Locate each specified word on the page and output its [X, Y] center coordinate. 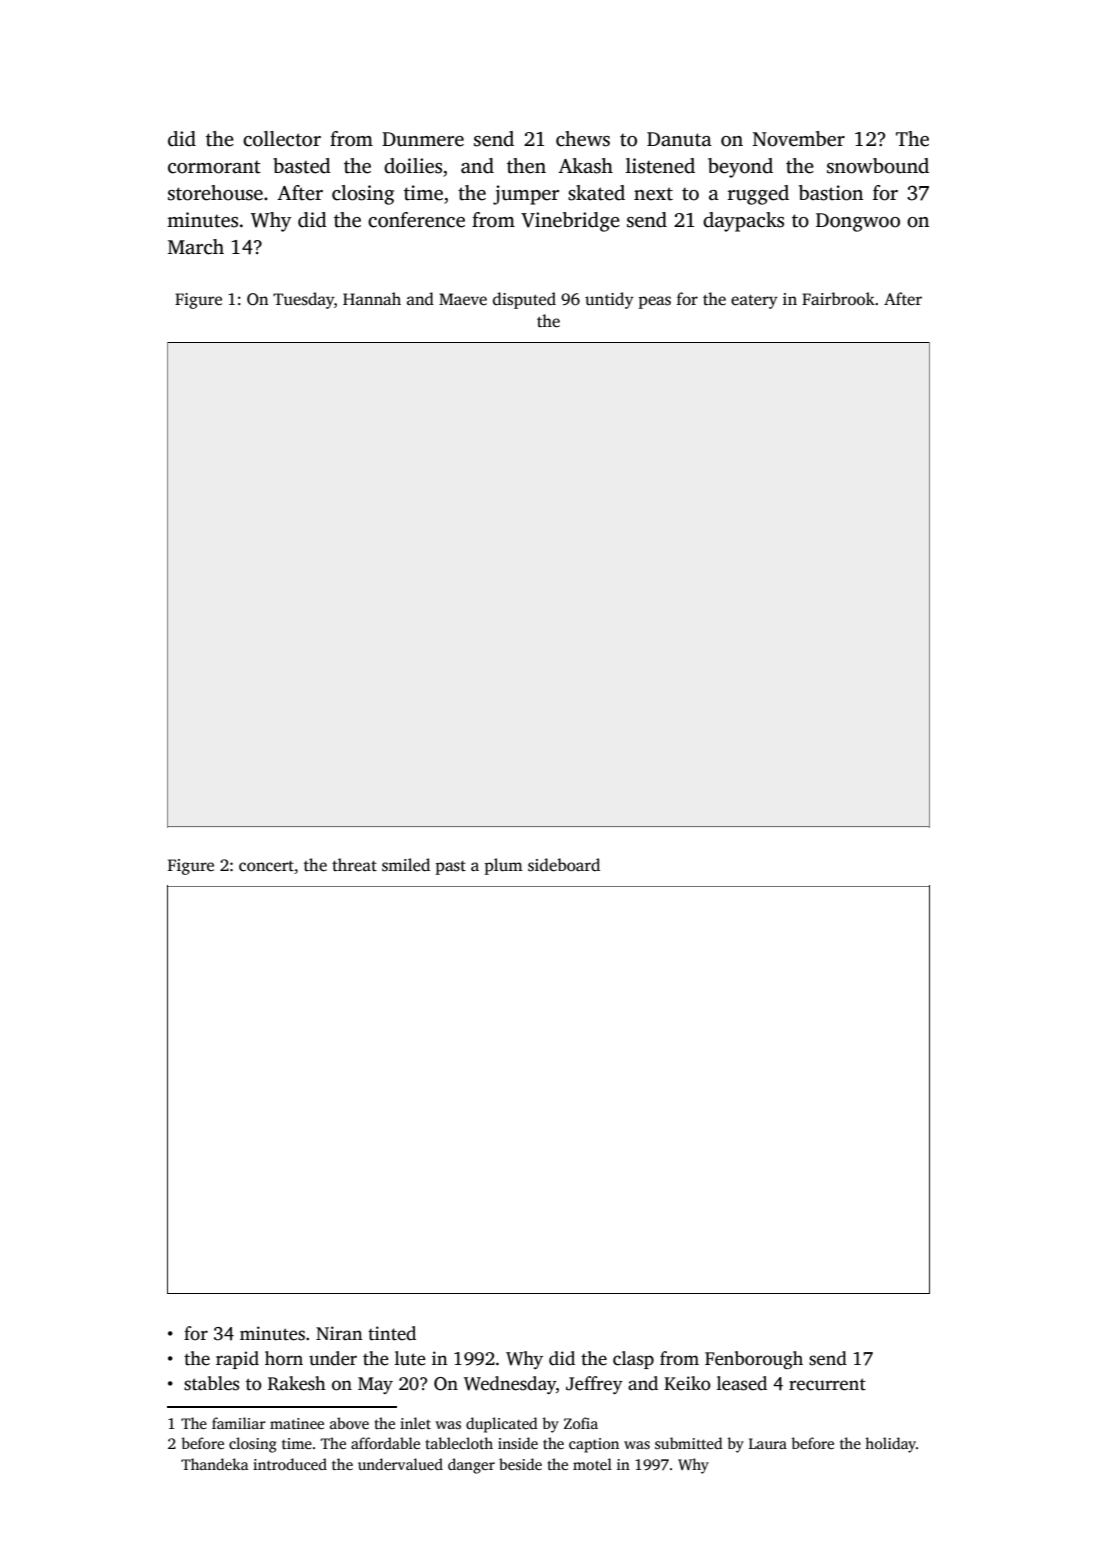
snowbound [878, 166]
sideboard [564, 865]
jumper [526, 195]
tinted [392, 1333]
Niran [339, 1333]
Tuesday [303, 300]
